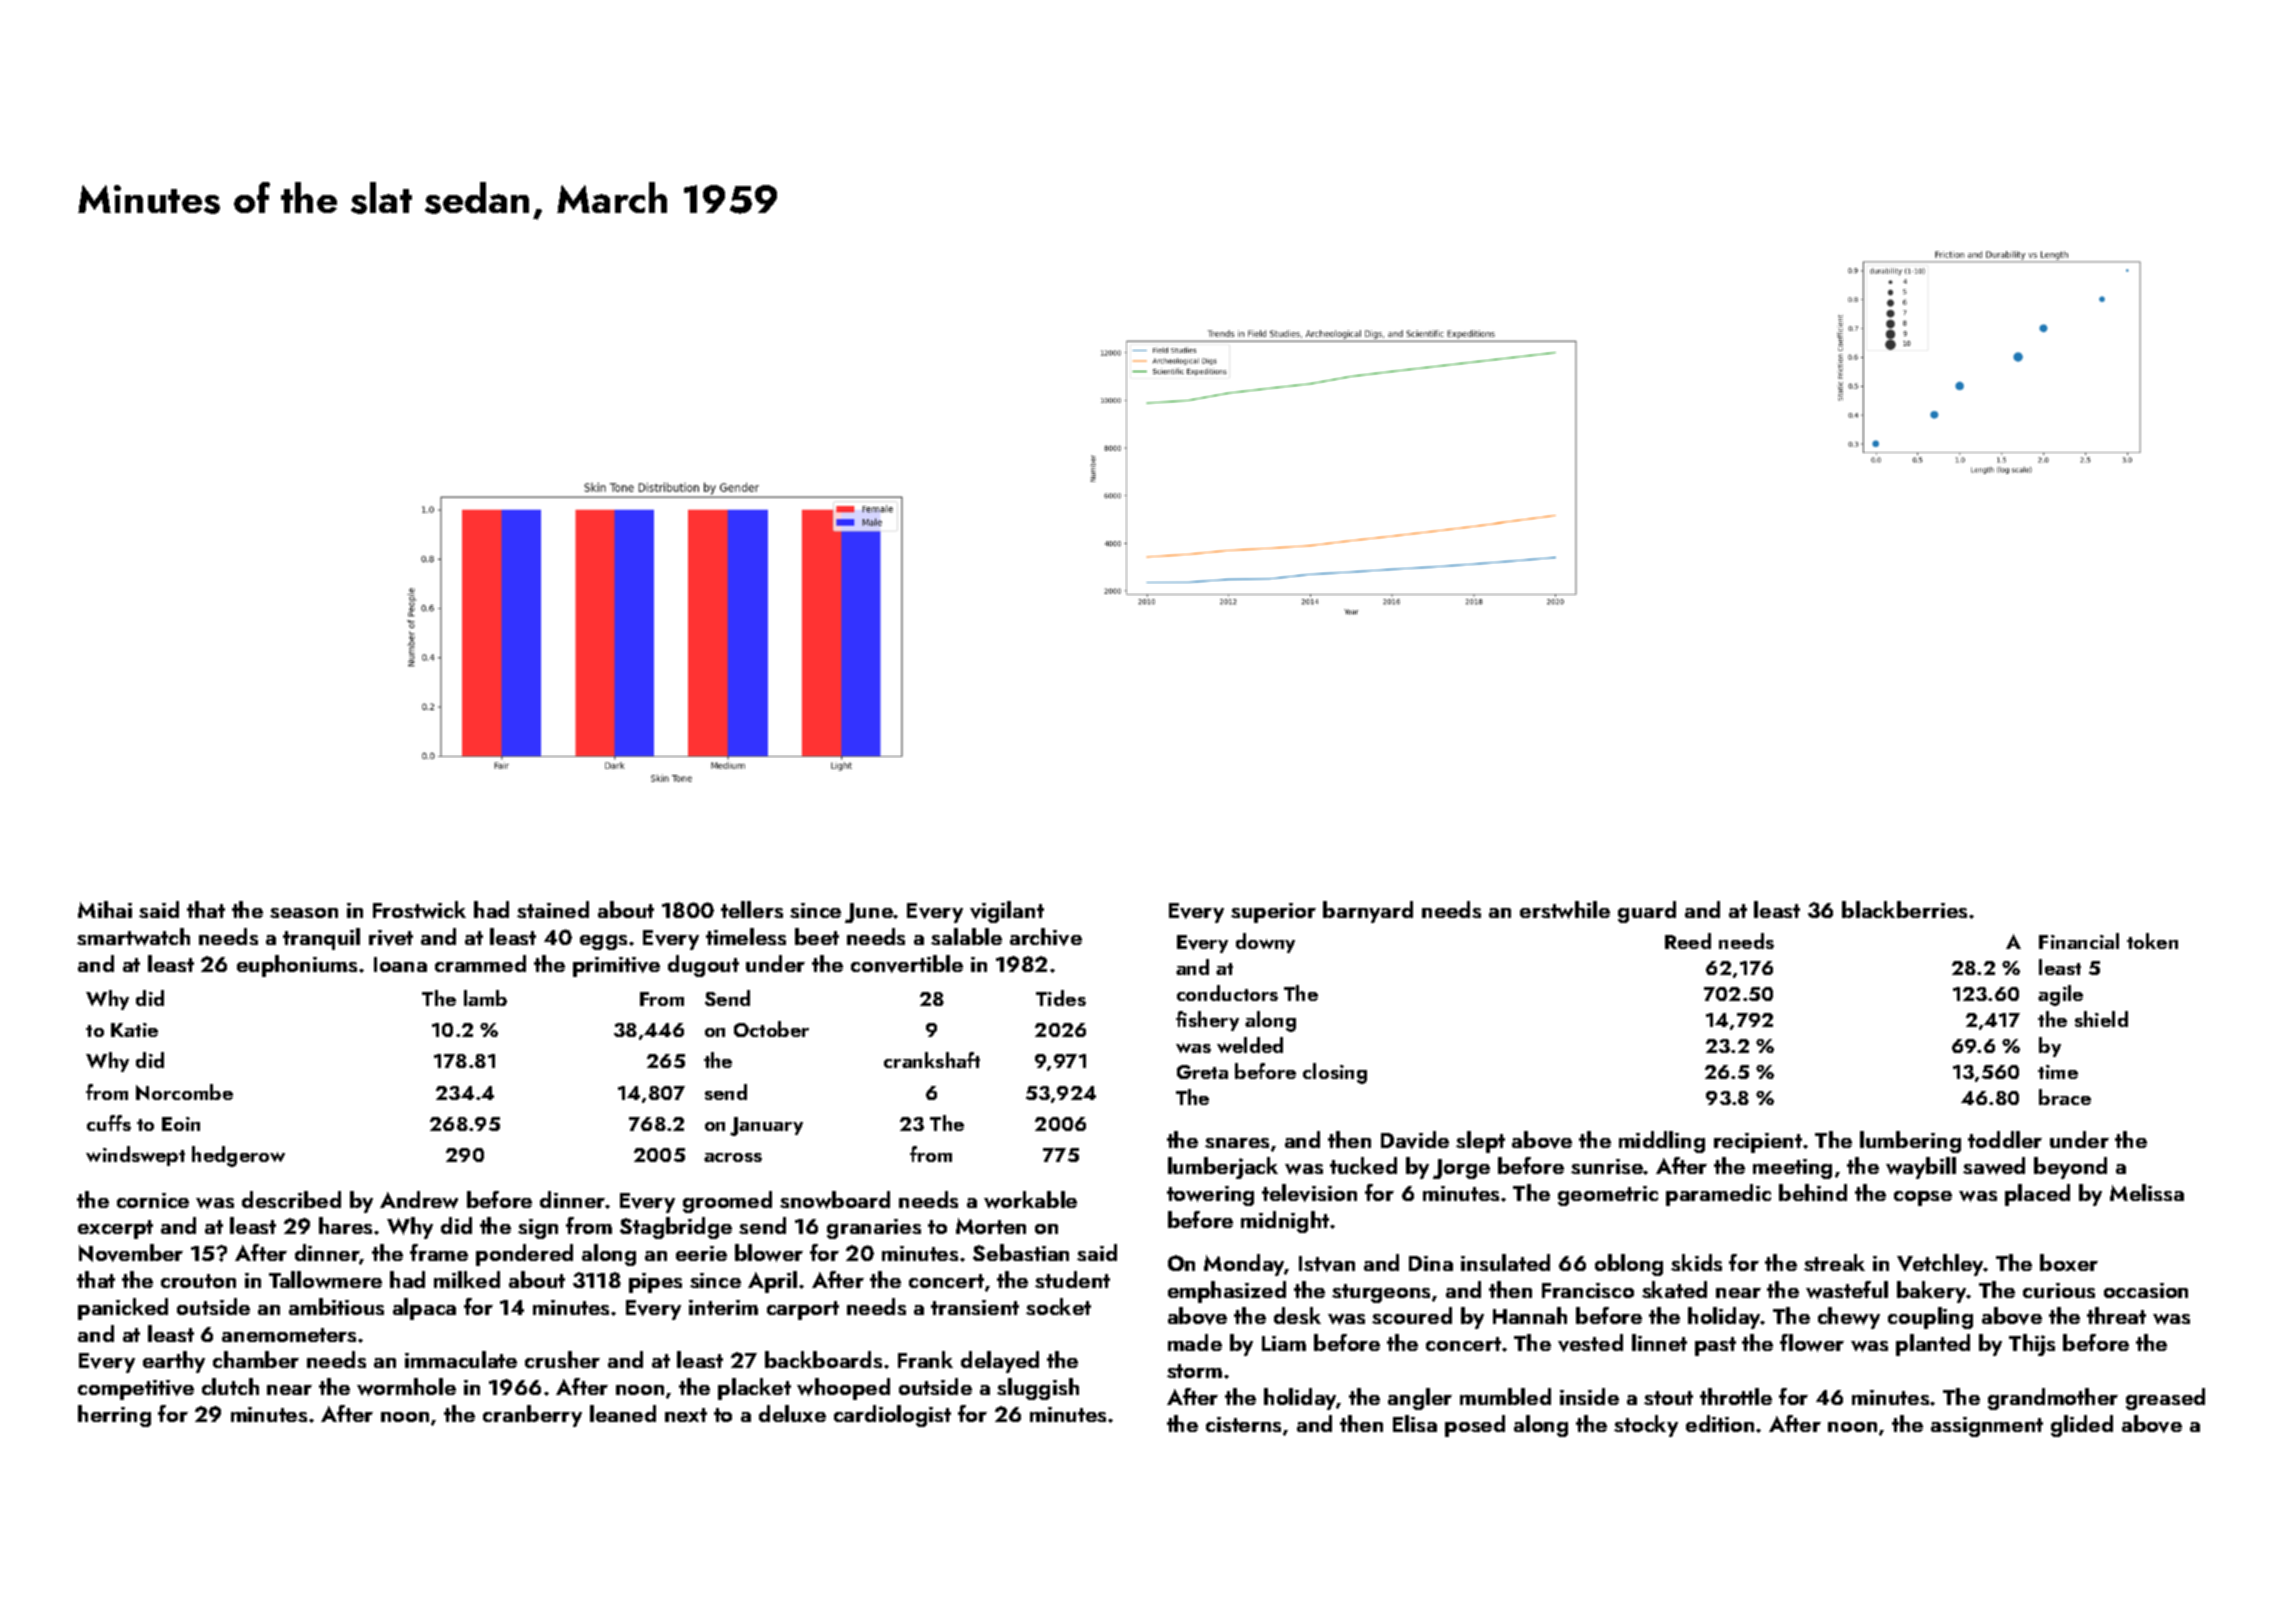 The height and width of the image is (1620, 2292). Describe the element at coordinates (114, 1416) in the image. I see `herring` at that location.
